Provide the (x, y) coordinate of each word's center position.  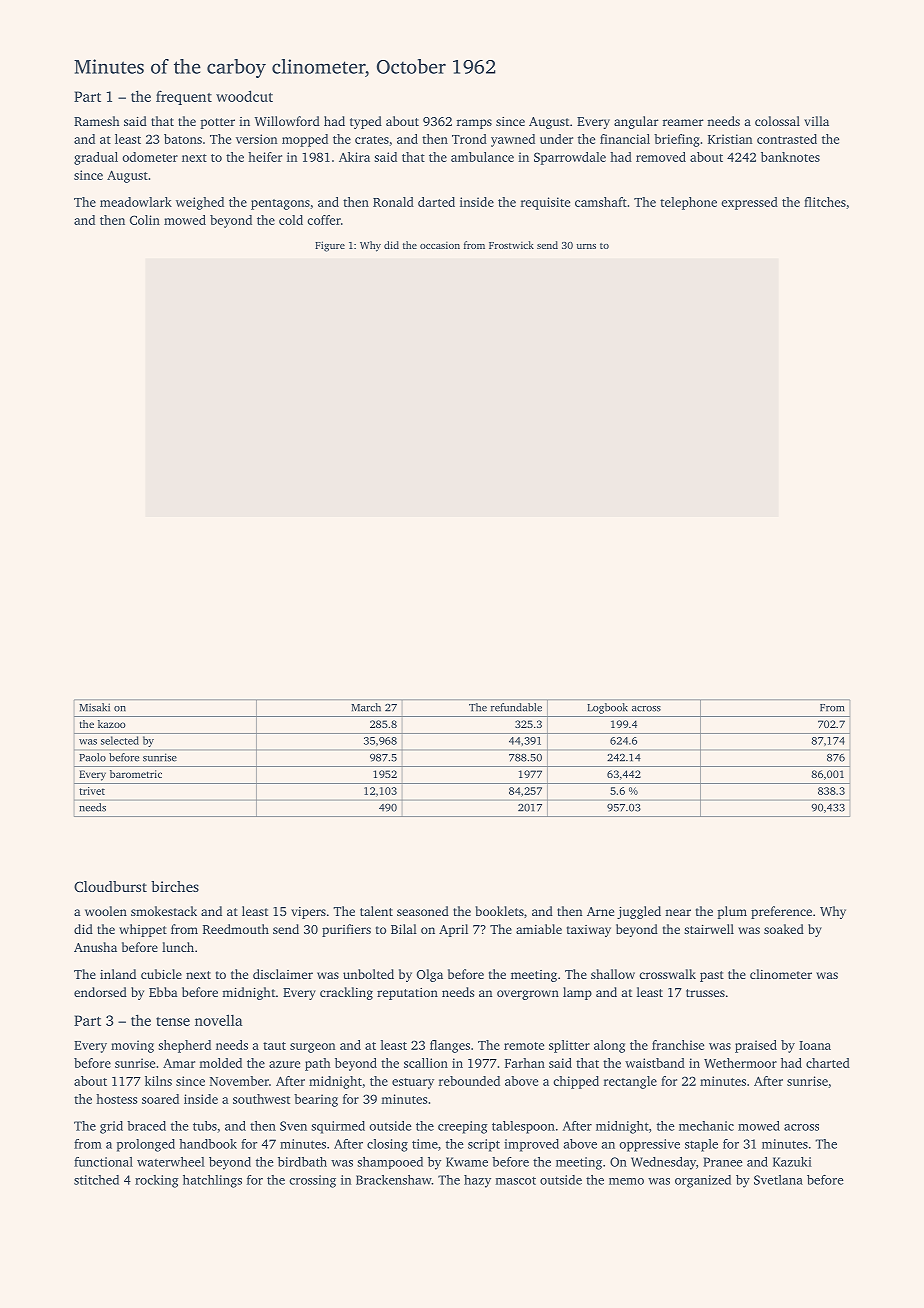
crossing (312, 1181)
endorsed (100, 992)
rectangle (630, 1082)
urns (586, 246)
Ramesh (97, 121)
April (453, 930)
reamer (683, 122)
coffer (324, 220)
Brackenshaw (394, 1180)
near (678, 912)
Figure (330, 246)
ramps (474, 124)
